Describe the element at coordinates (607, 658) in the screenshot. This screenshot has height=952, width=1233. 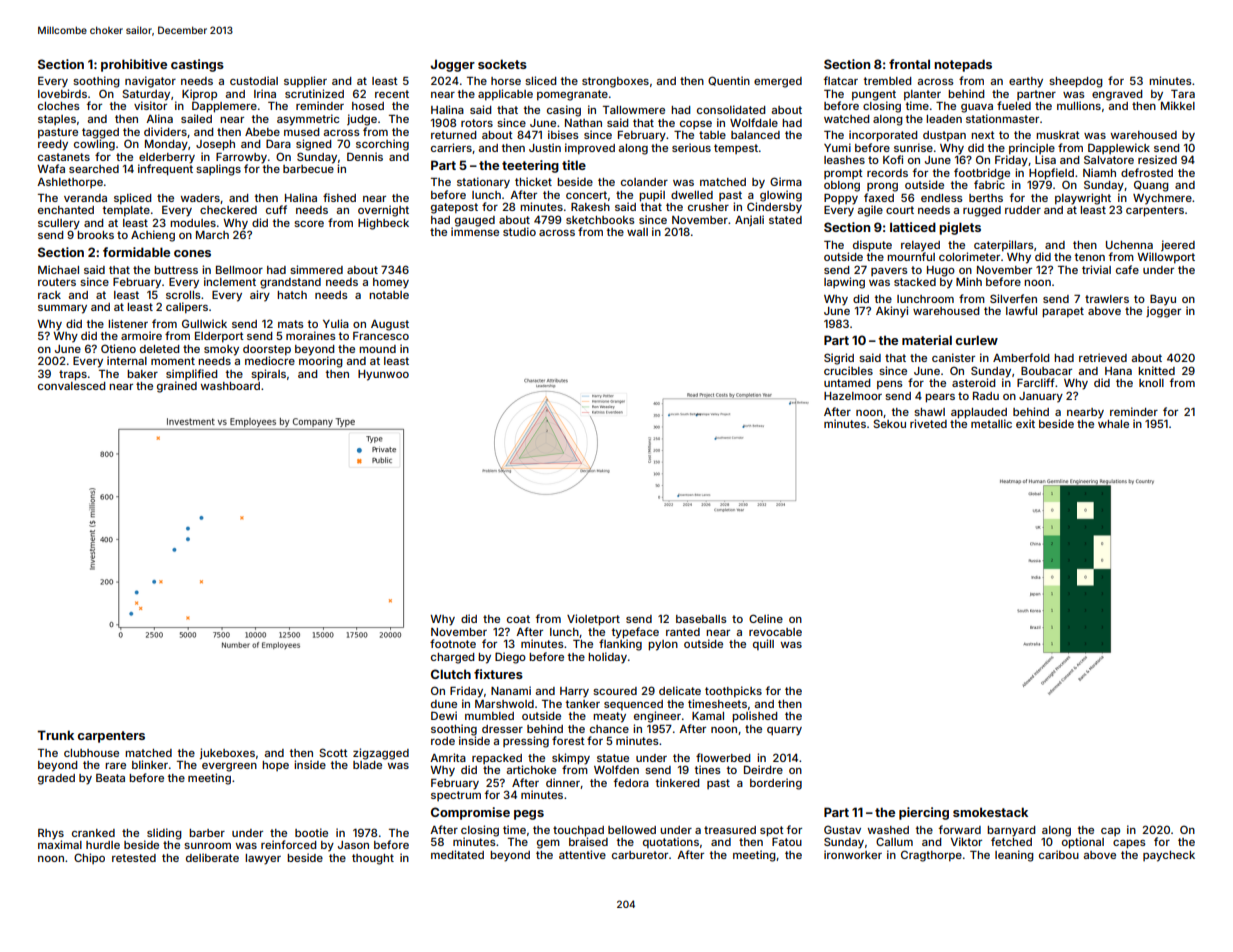
I see `holiday` at that location.
